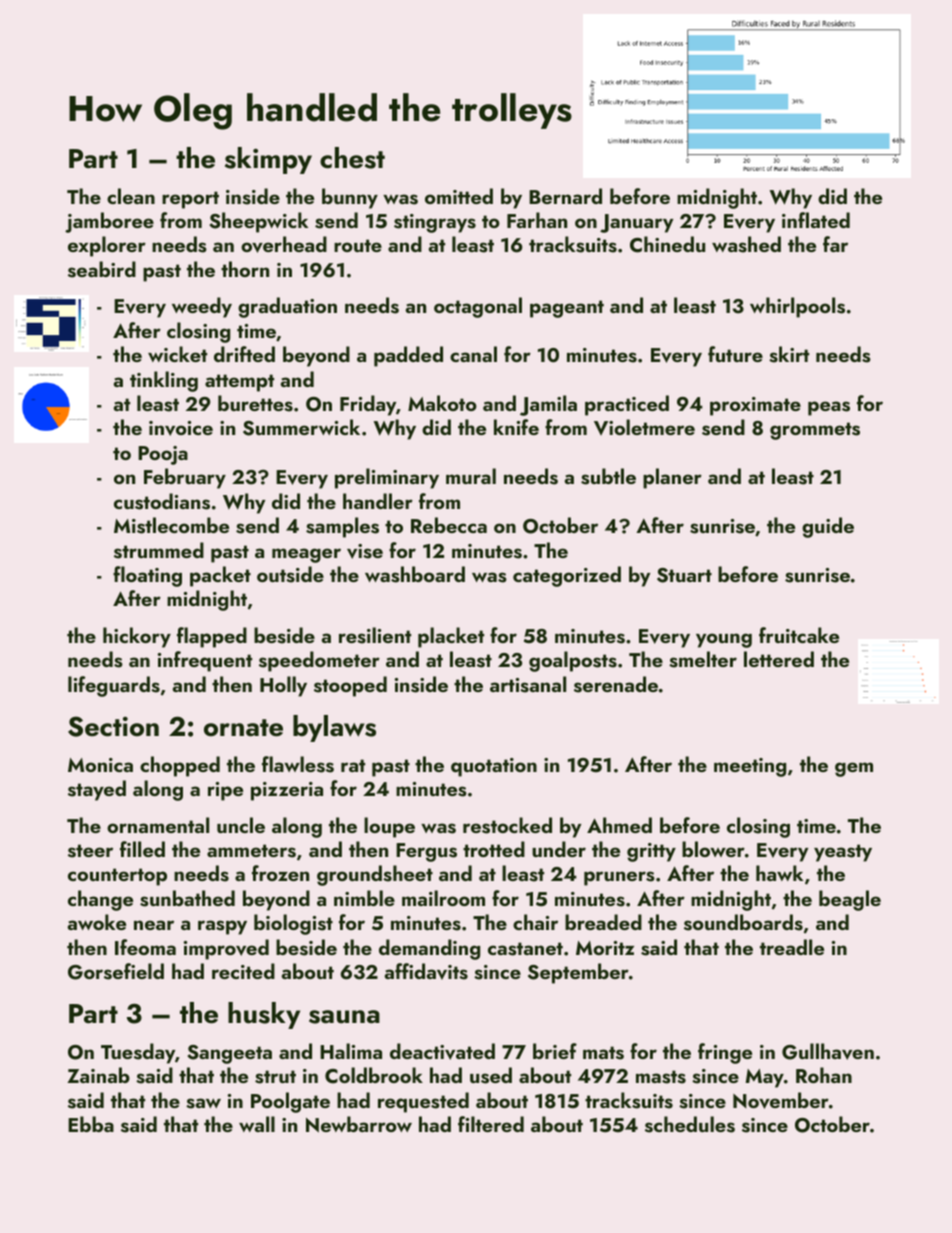  Describe the element at coordinates (779, 659) in the screenshot. I see `lettered` at that location.
